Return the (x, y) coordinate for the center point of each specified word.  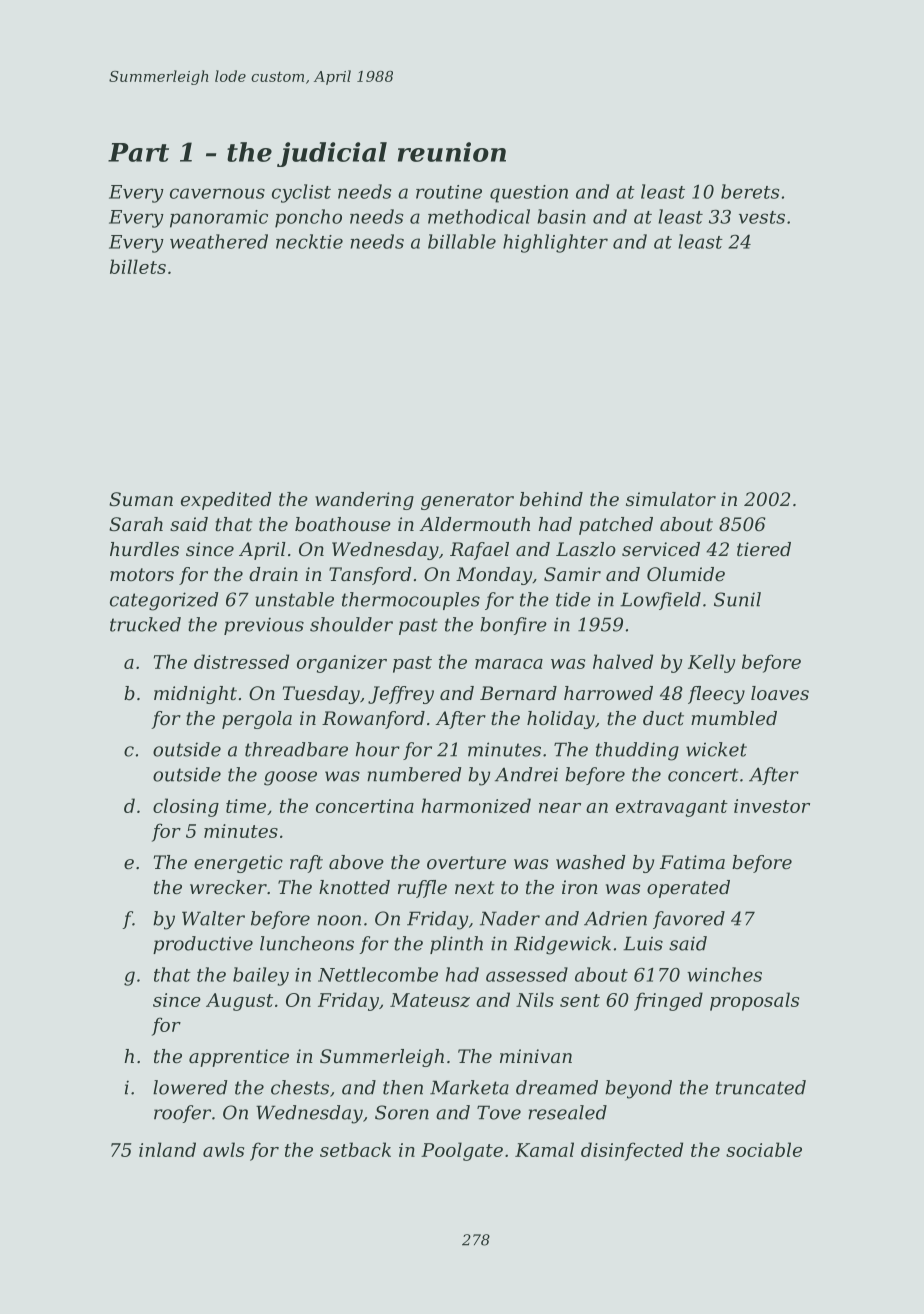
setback (355, 1149)
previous (264, 626)
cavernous (217, 193)
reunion (452, 152)
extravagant (672, 808)
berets (750, 191)
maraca (509, 664)
